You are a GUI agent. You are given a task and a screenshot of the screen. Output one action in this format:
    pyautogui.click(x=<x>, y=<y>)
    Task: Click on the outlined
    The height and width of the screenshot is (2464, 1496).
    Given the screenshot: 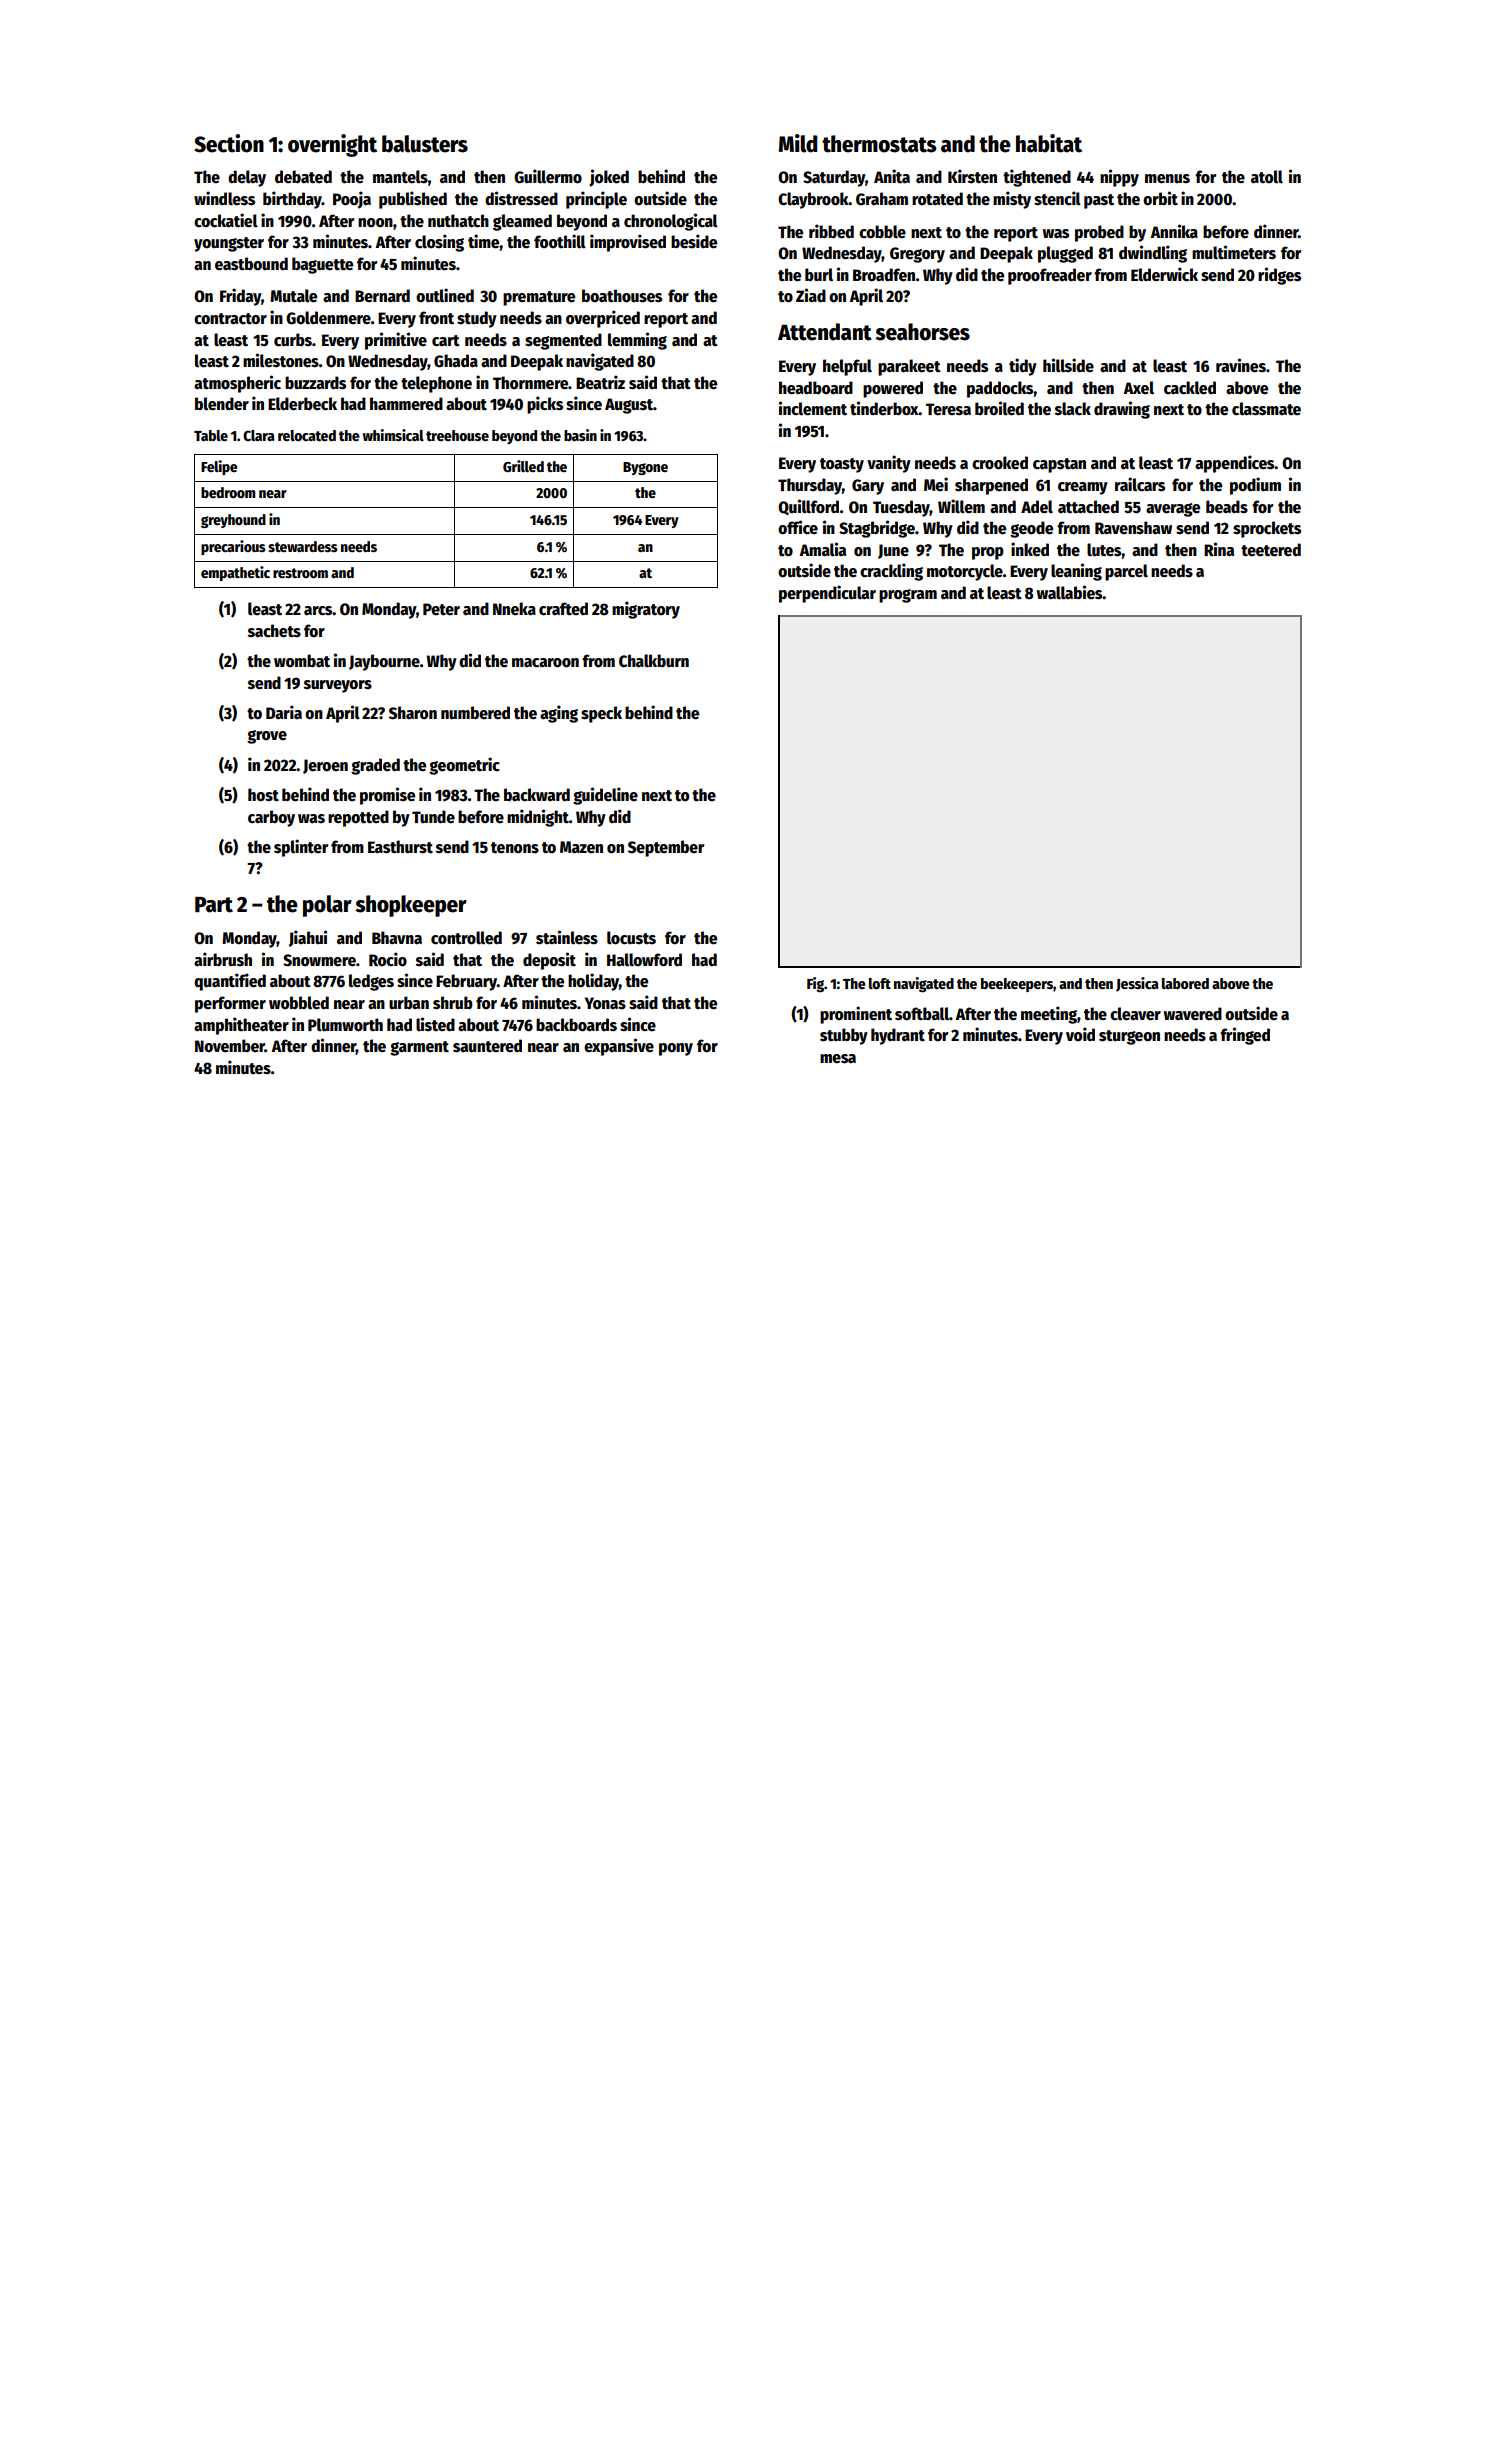 What is the action you would take?
    pyautogui.click(x=445, y=295)
